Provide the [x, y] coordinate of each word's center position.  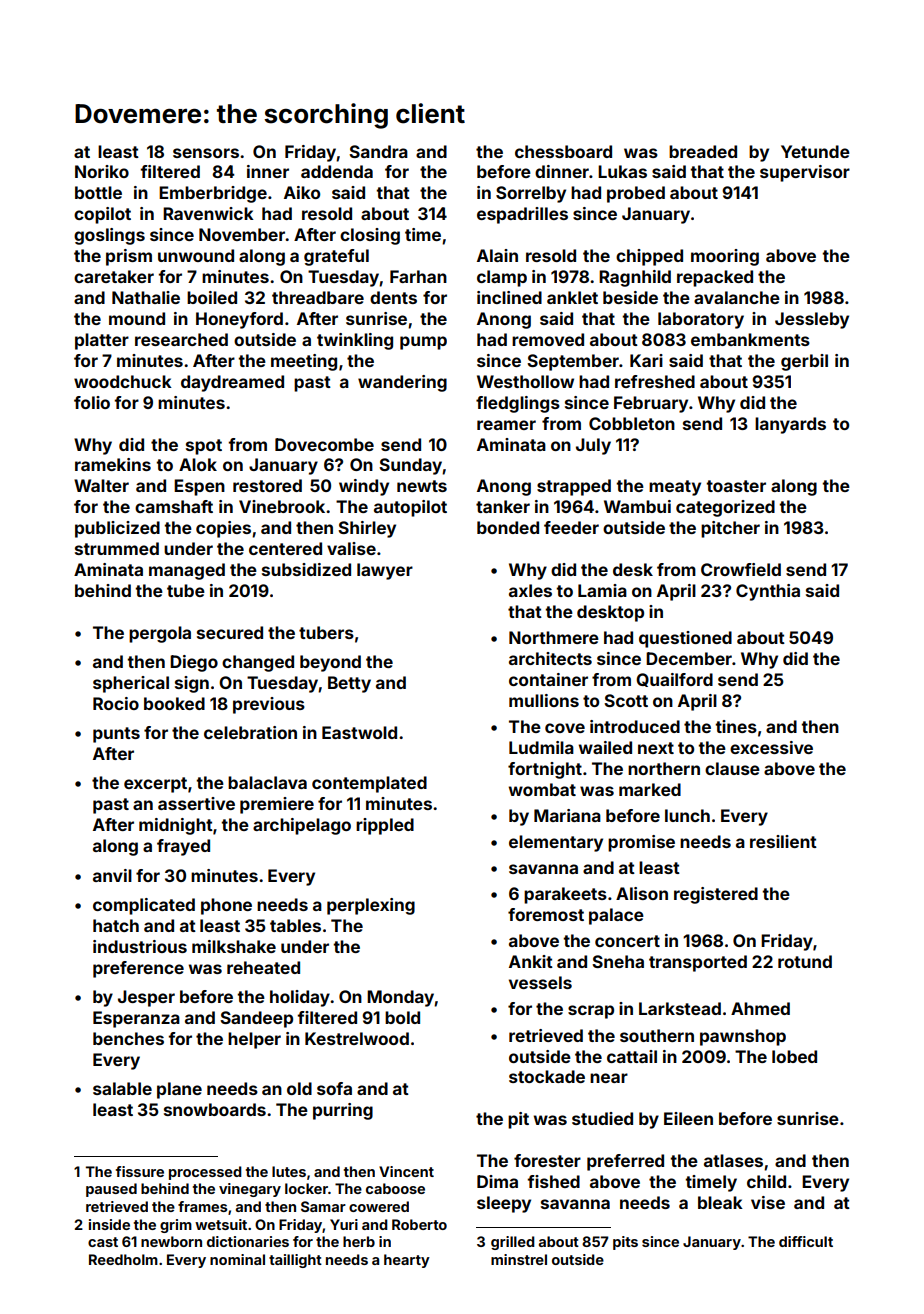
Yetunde [815, 151]
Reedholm [123, 1259]
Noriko [102, 171]
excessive [771, 747]
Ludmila [541, 747]
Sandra [378, 151]
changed [258, 663]
